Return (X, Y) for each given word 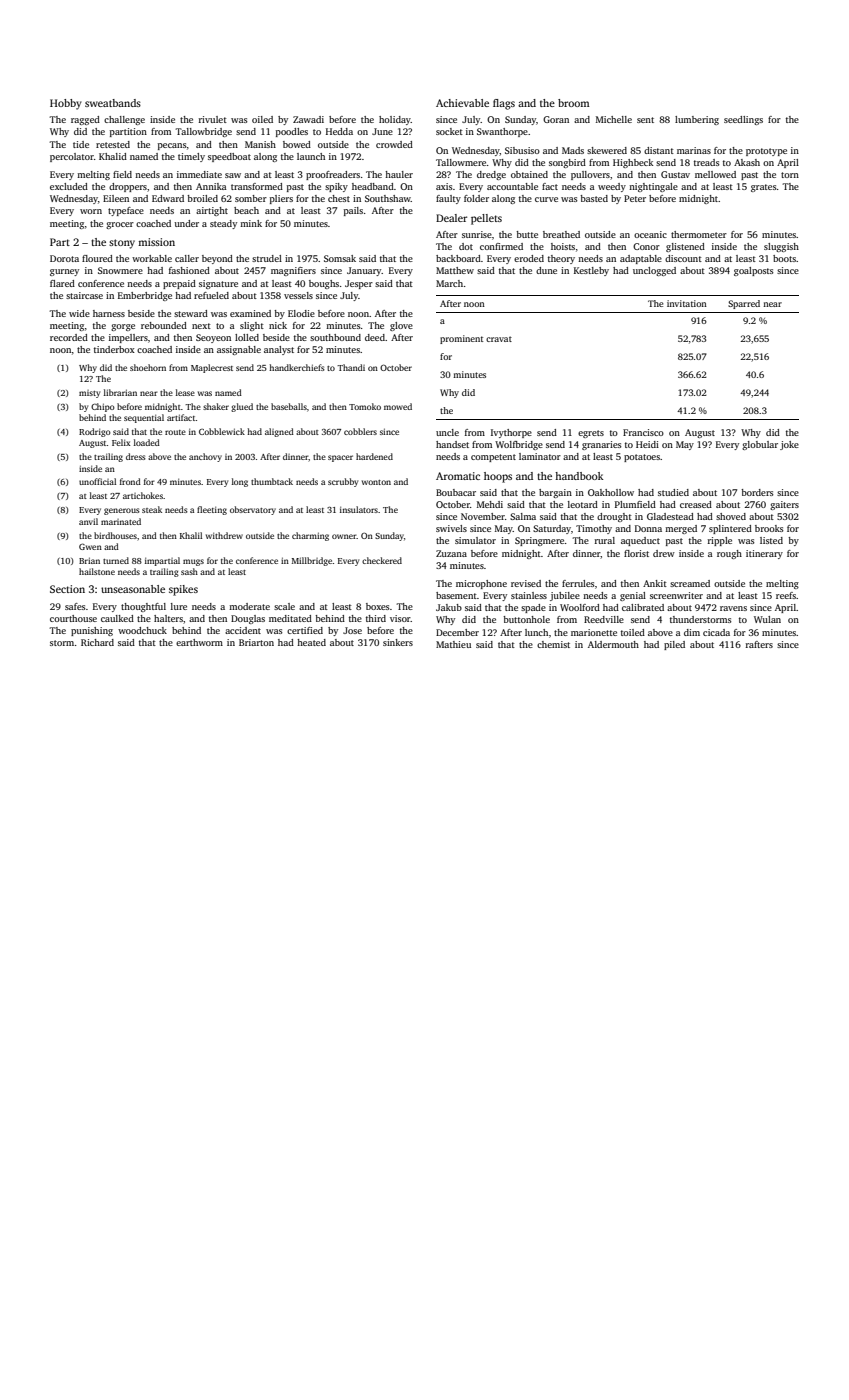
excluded (69, 186)
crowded (394, 144)
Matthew (455, 270)
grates (764, 188)
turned (116, 560)
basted (594, 198)
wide (79, 313)
